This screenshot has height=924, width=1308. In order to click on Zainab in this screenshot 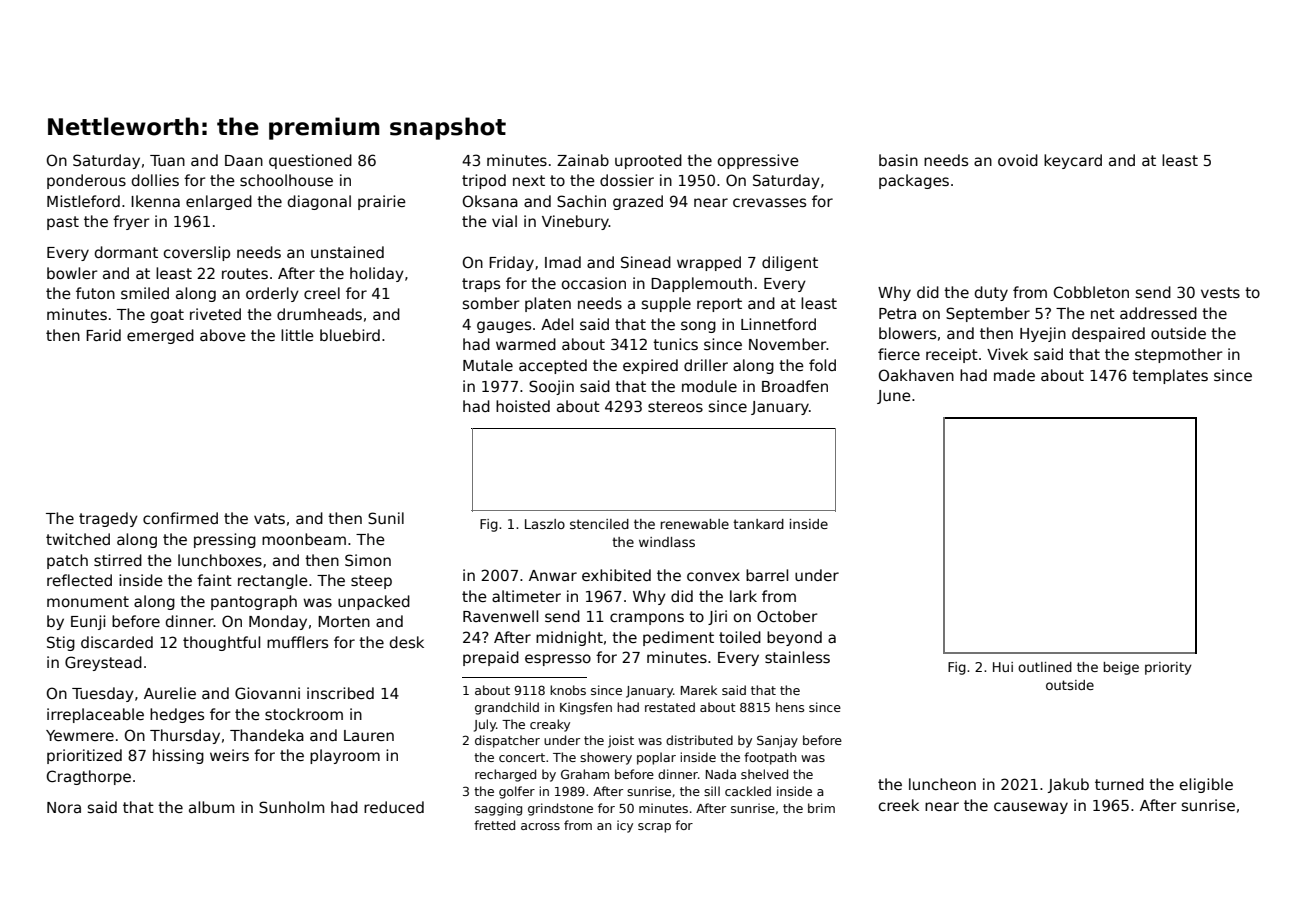, I will do `click(583, 160)`.
